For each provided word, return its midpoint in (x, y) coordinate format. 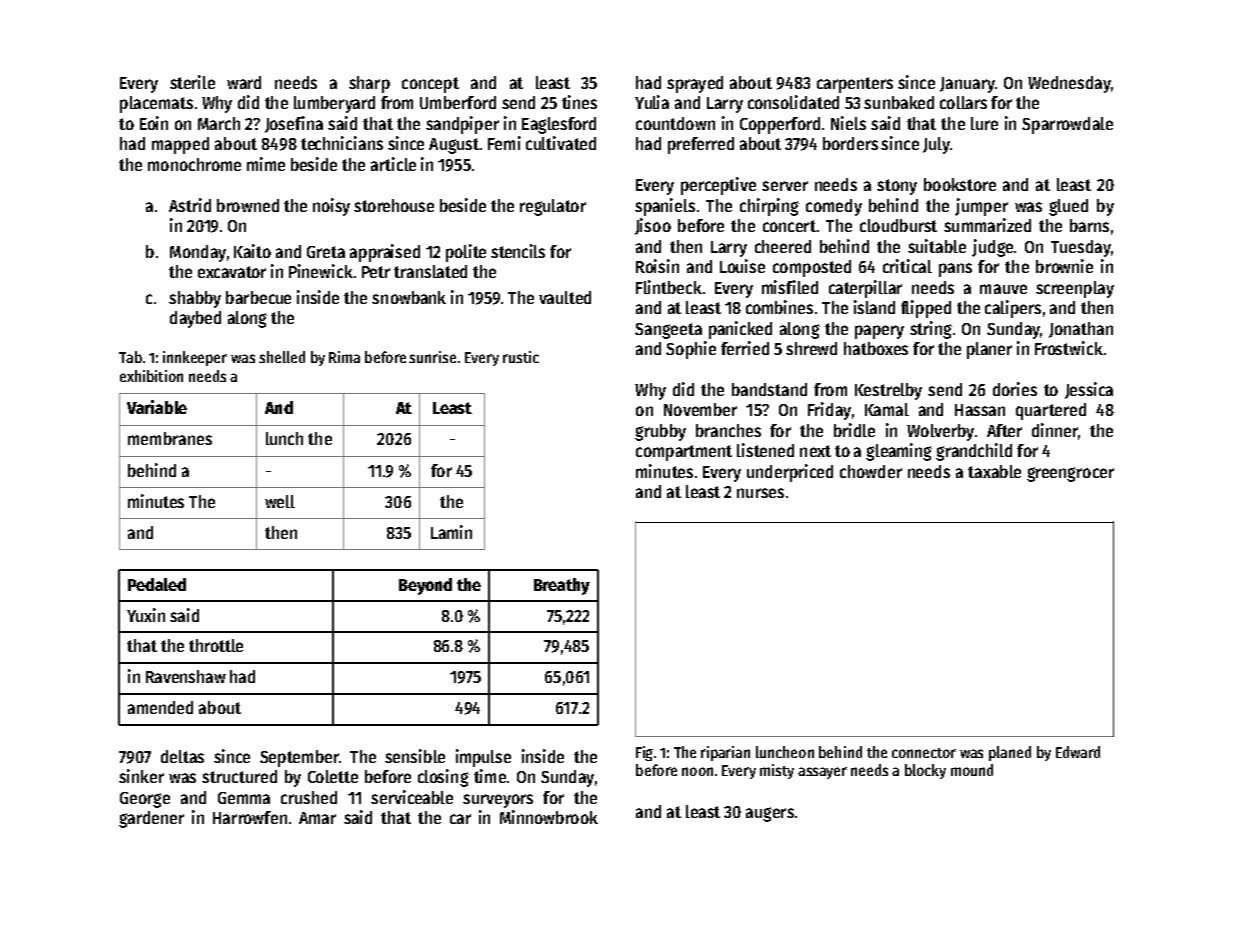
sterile (192, 82)
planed (1010, 753)
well (280, 501)
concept (430, 85)
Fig (644, 753)
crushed (309, 797)
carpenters (855, 85)
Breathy (562, 586)
